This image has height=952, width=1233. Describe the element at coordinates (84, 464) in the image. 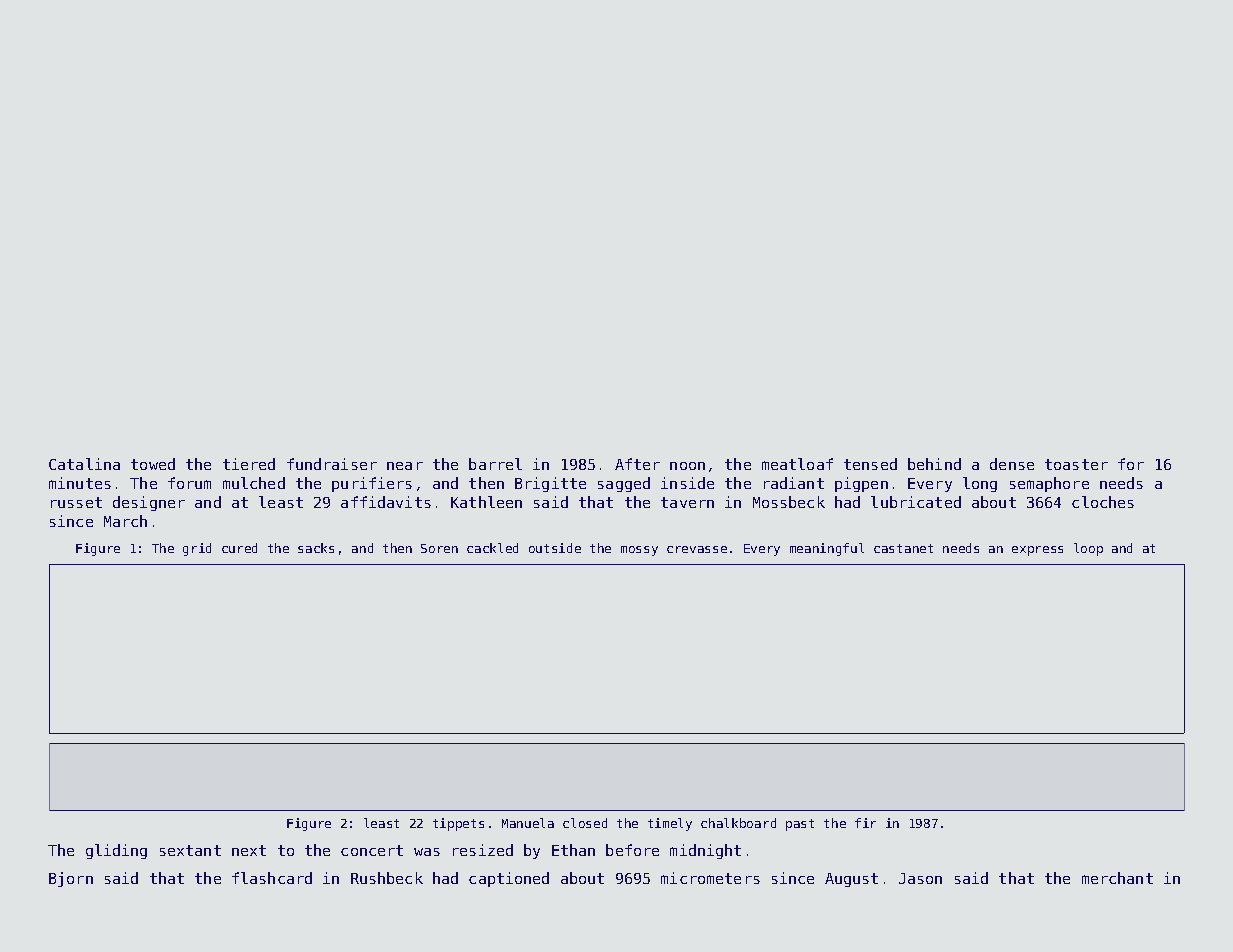

I see `Catalina` at that location.
